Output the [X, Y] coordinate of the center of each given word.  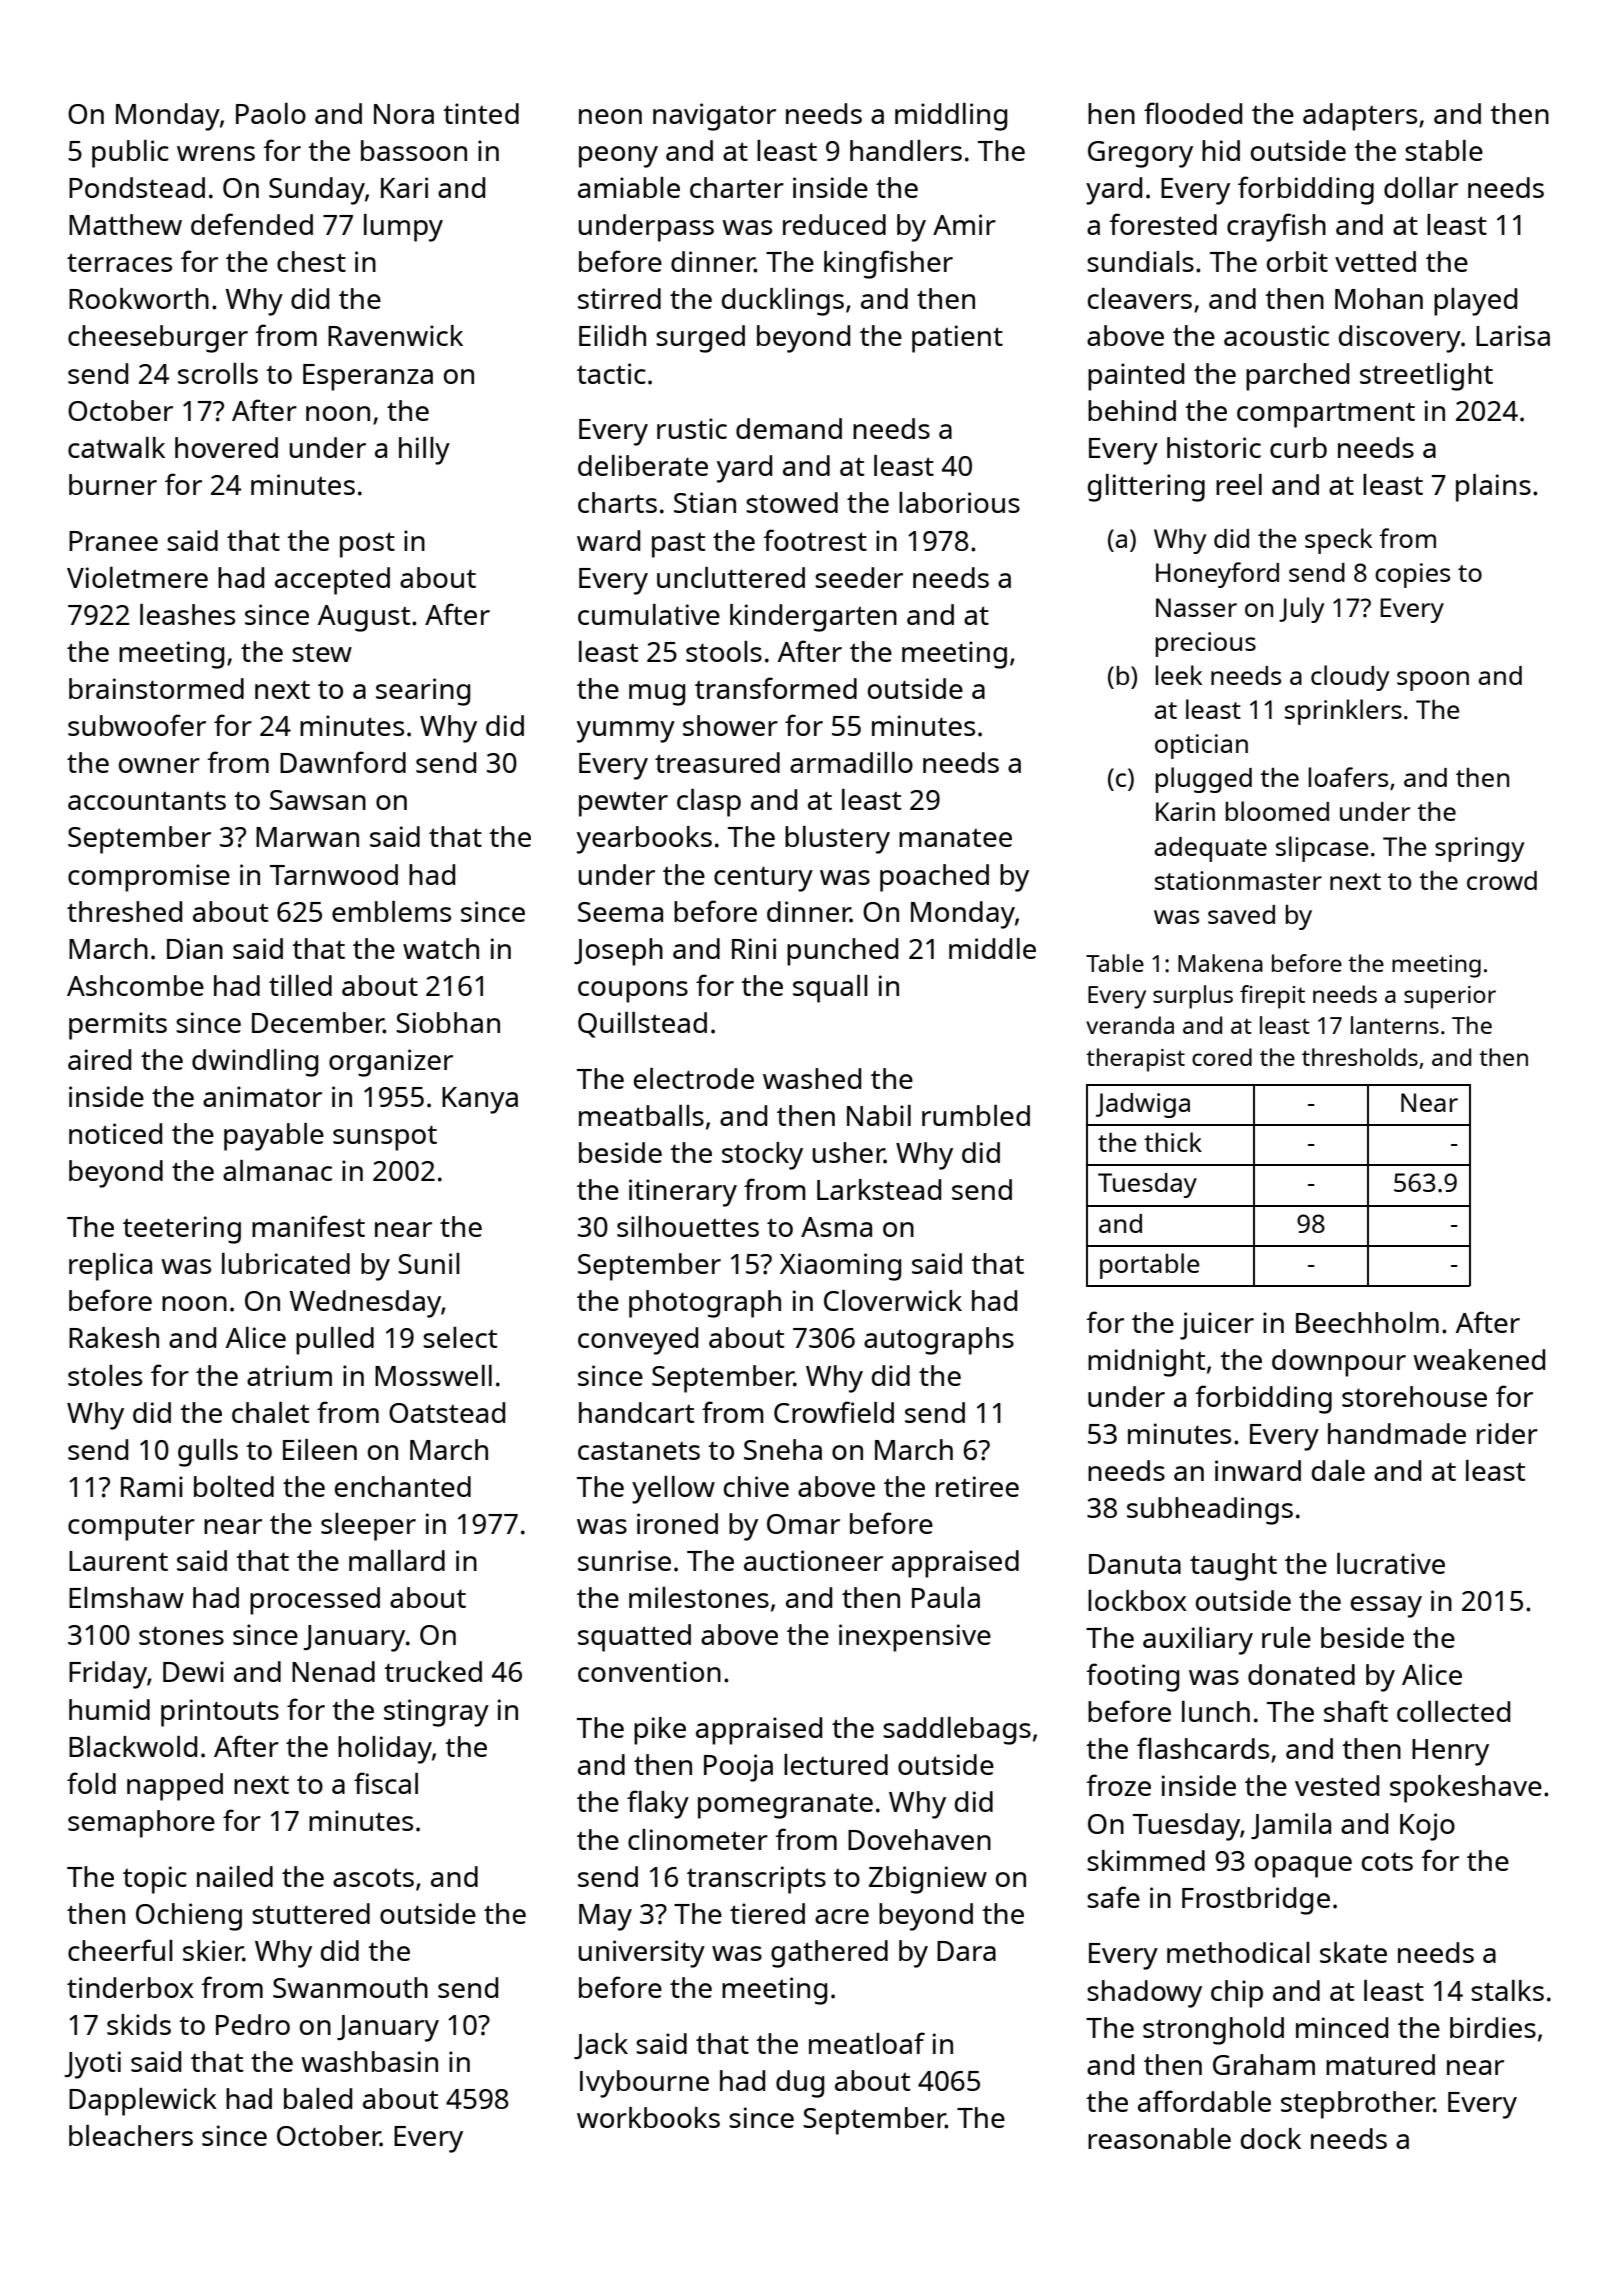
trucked [433, 1671]
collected [1453, 1711]
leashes [187, 614]
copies [1412, 575]
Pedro [253, 2024]
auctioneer [813, 1560]
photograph [705, 1304]
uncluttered [731, 577]
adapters [1360, 117]
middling [951, 117]
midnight [1146, 1363]
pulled [335, 1341]
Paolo [271, 113]
